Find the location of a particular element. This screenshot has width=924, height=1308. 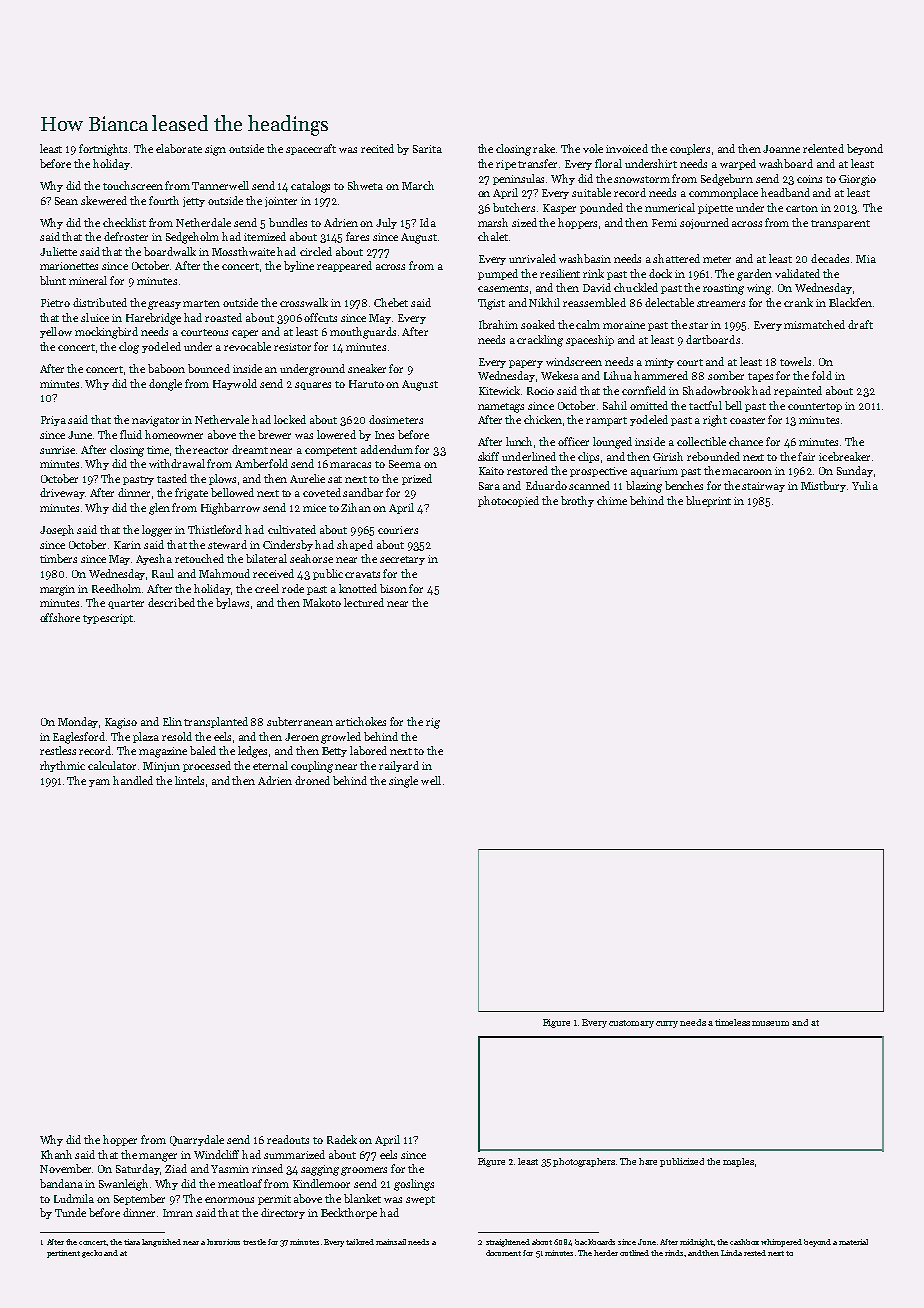

Ines is located at coordinates (384, 435).
